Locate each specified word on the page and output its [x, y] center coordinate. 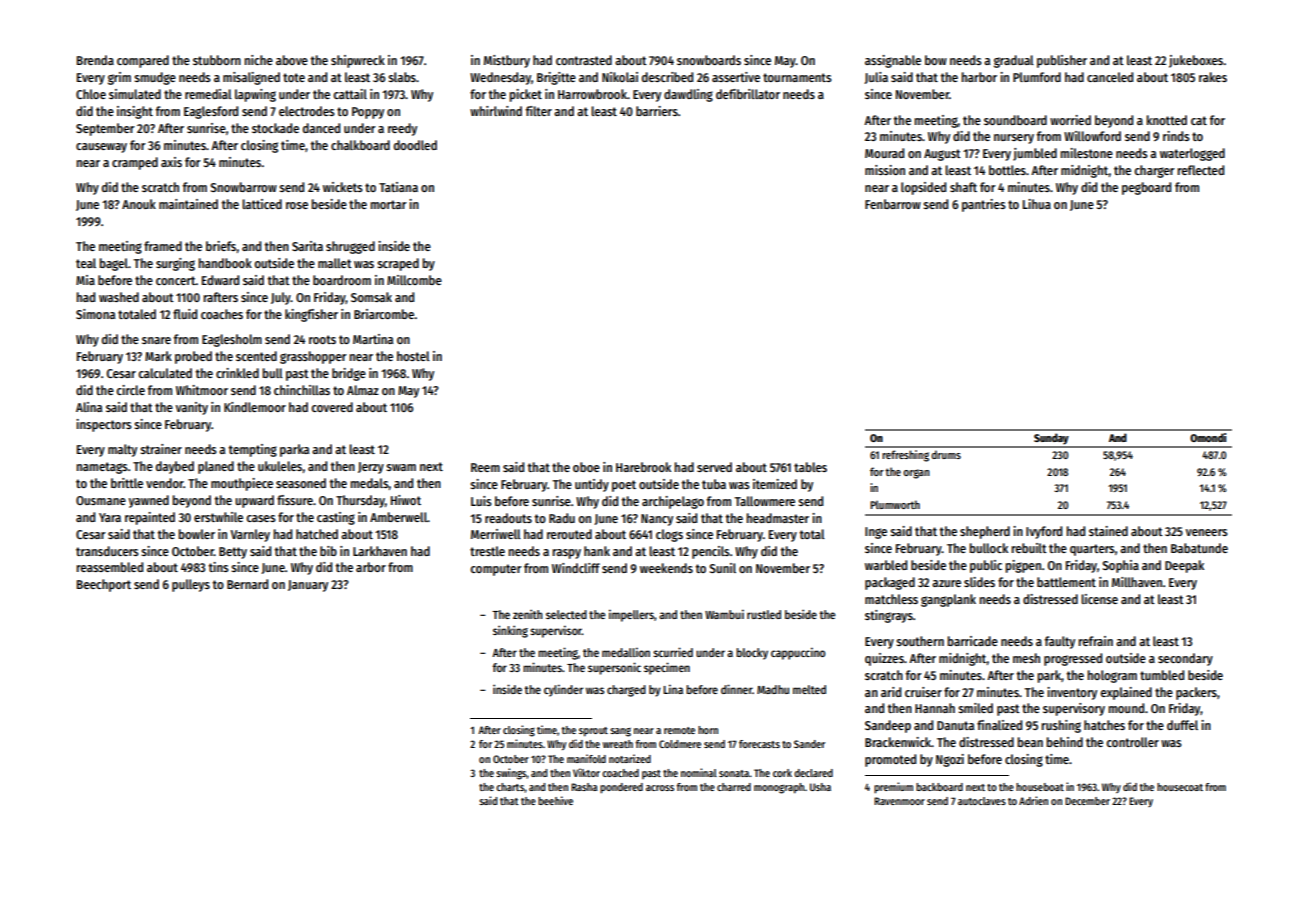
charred [734, 787]
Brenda [95, 60]
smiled [975, 708]
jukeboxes [1196, 61]
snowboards [709, 60]
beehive [555, 800]
